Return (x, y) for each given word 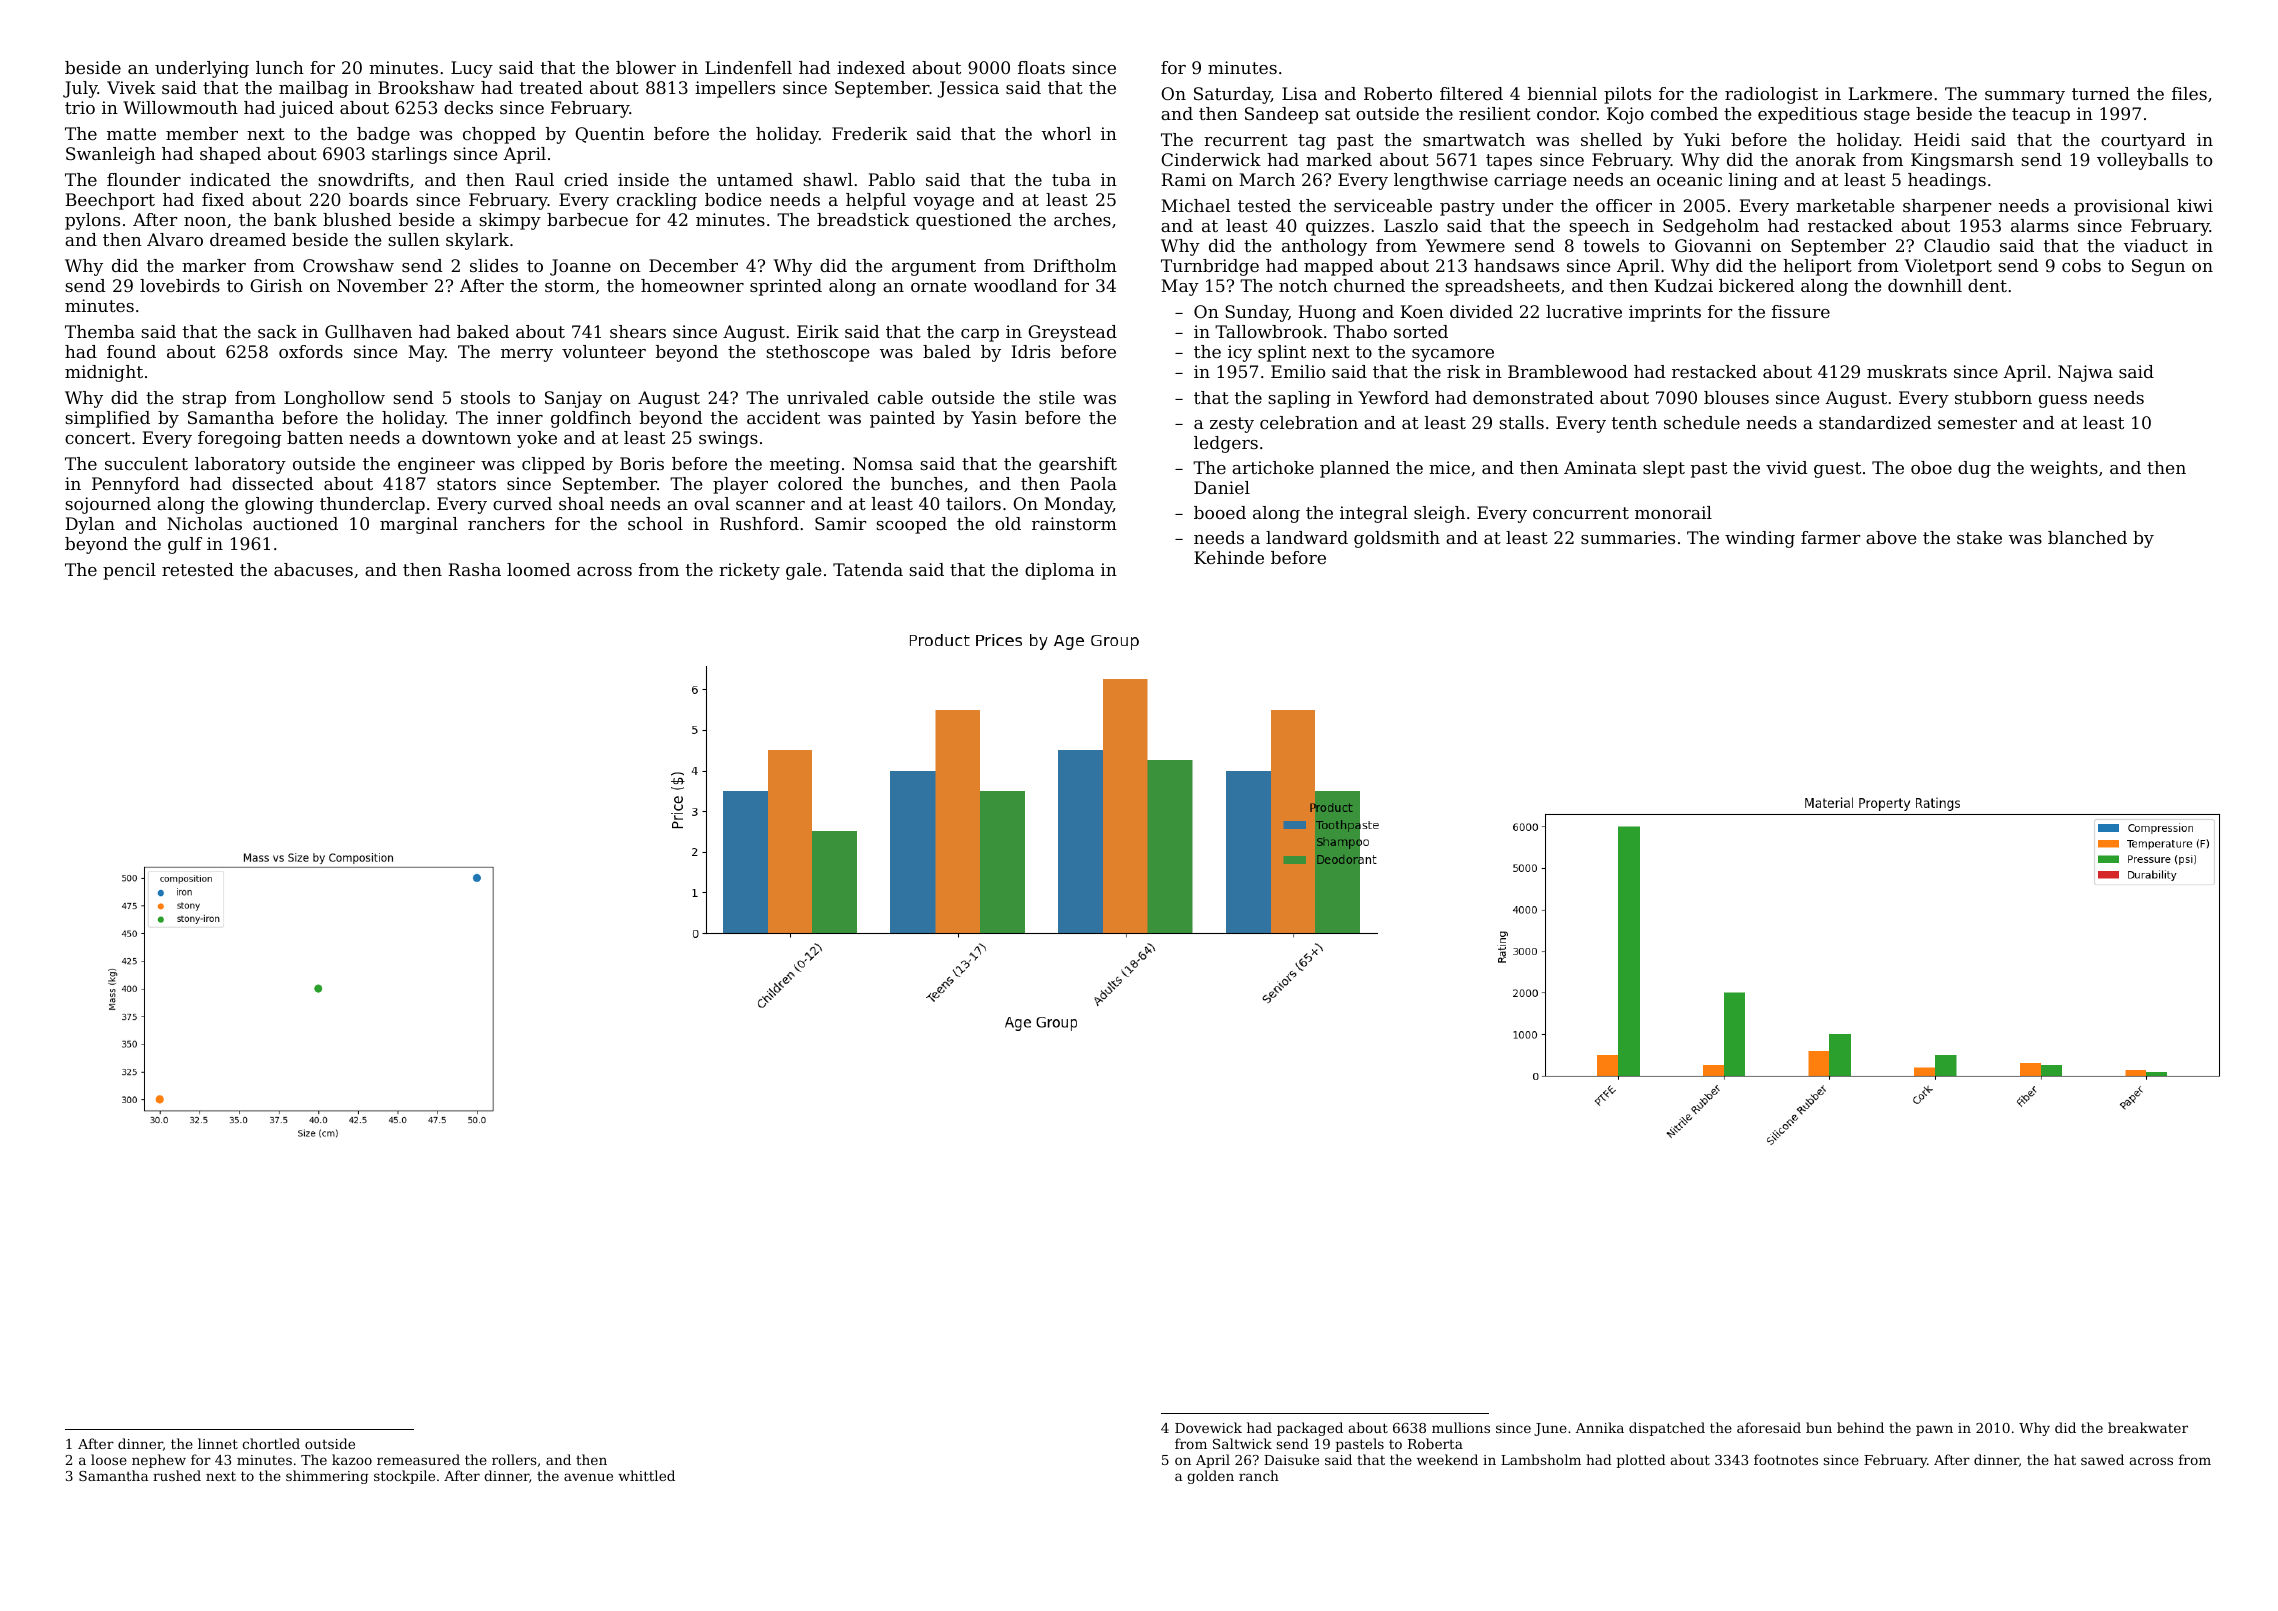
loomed (539, 569)
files (2189, 93)
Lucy (472, 69)
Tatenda (868, 569)
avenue (588, 1477)
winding (1760, 539)
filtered (1471, 93)
